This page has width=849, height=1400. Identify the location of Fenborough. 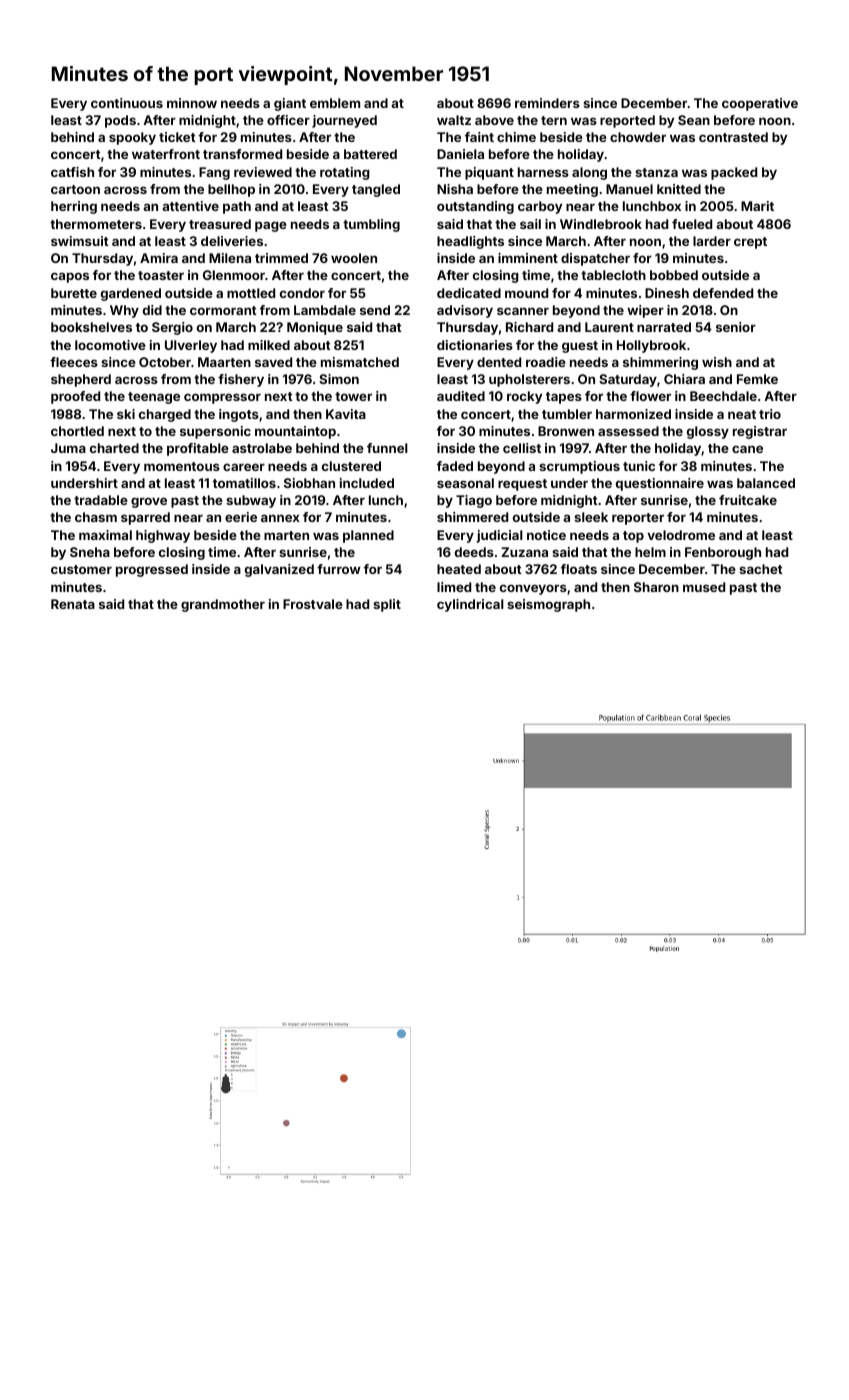
(723, 553).
